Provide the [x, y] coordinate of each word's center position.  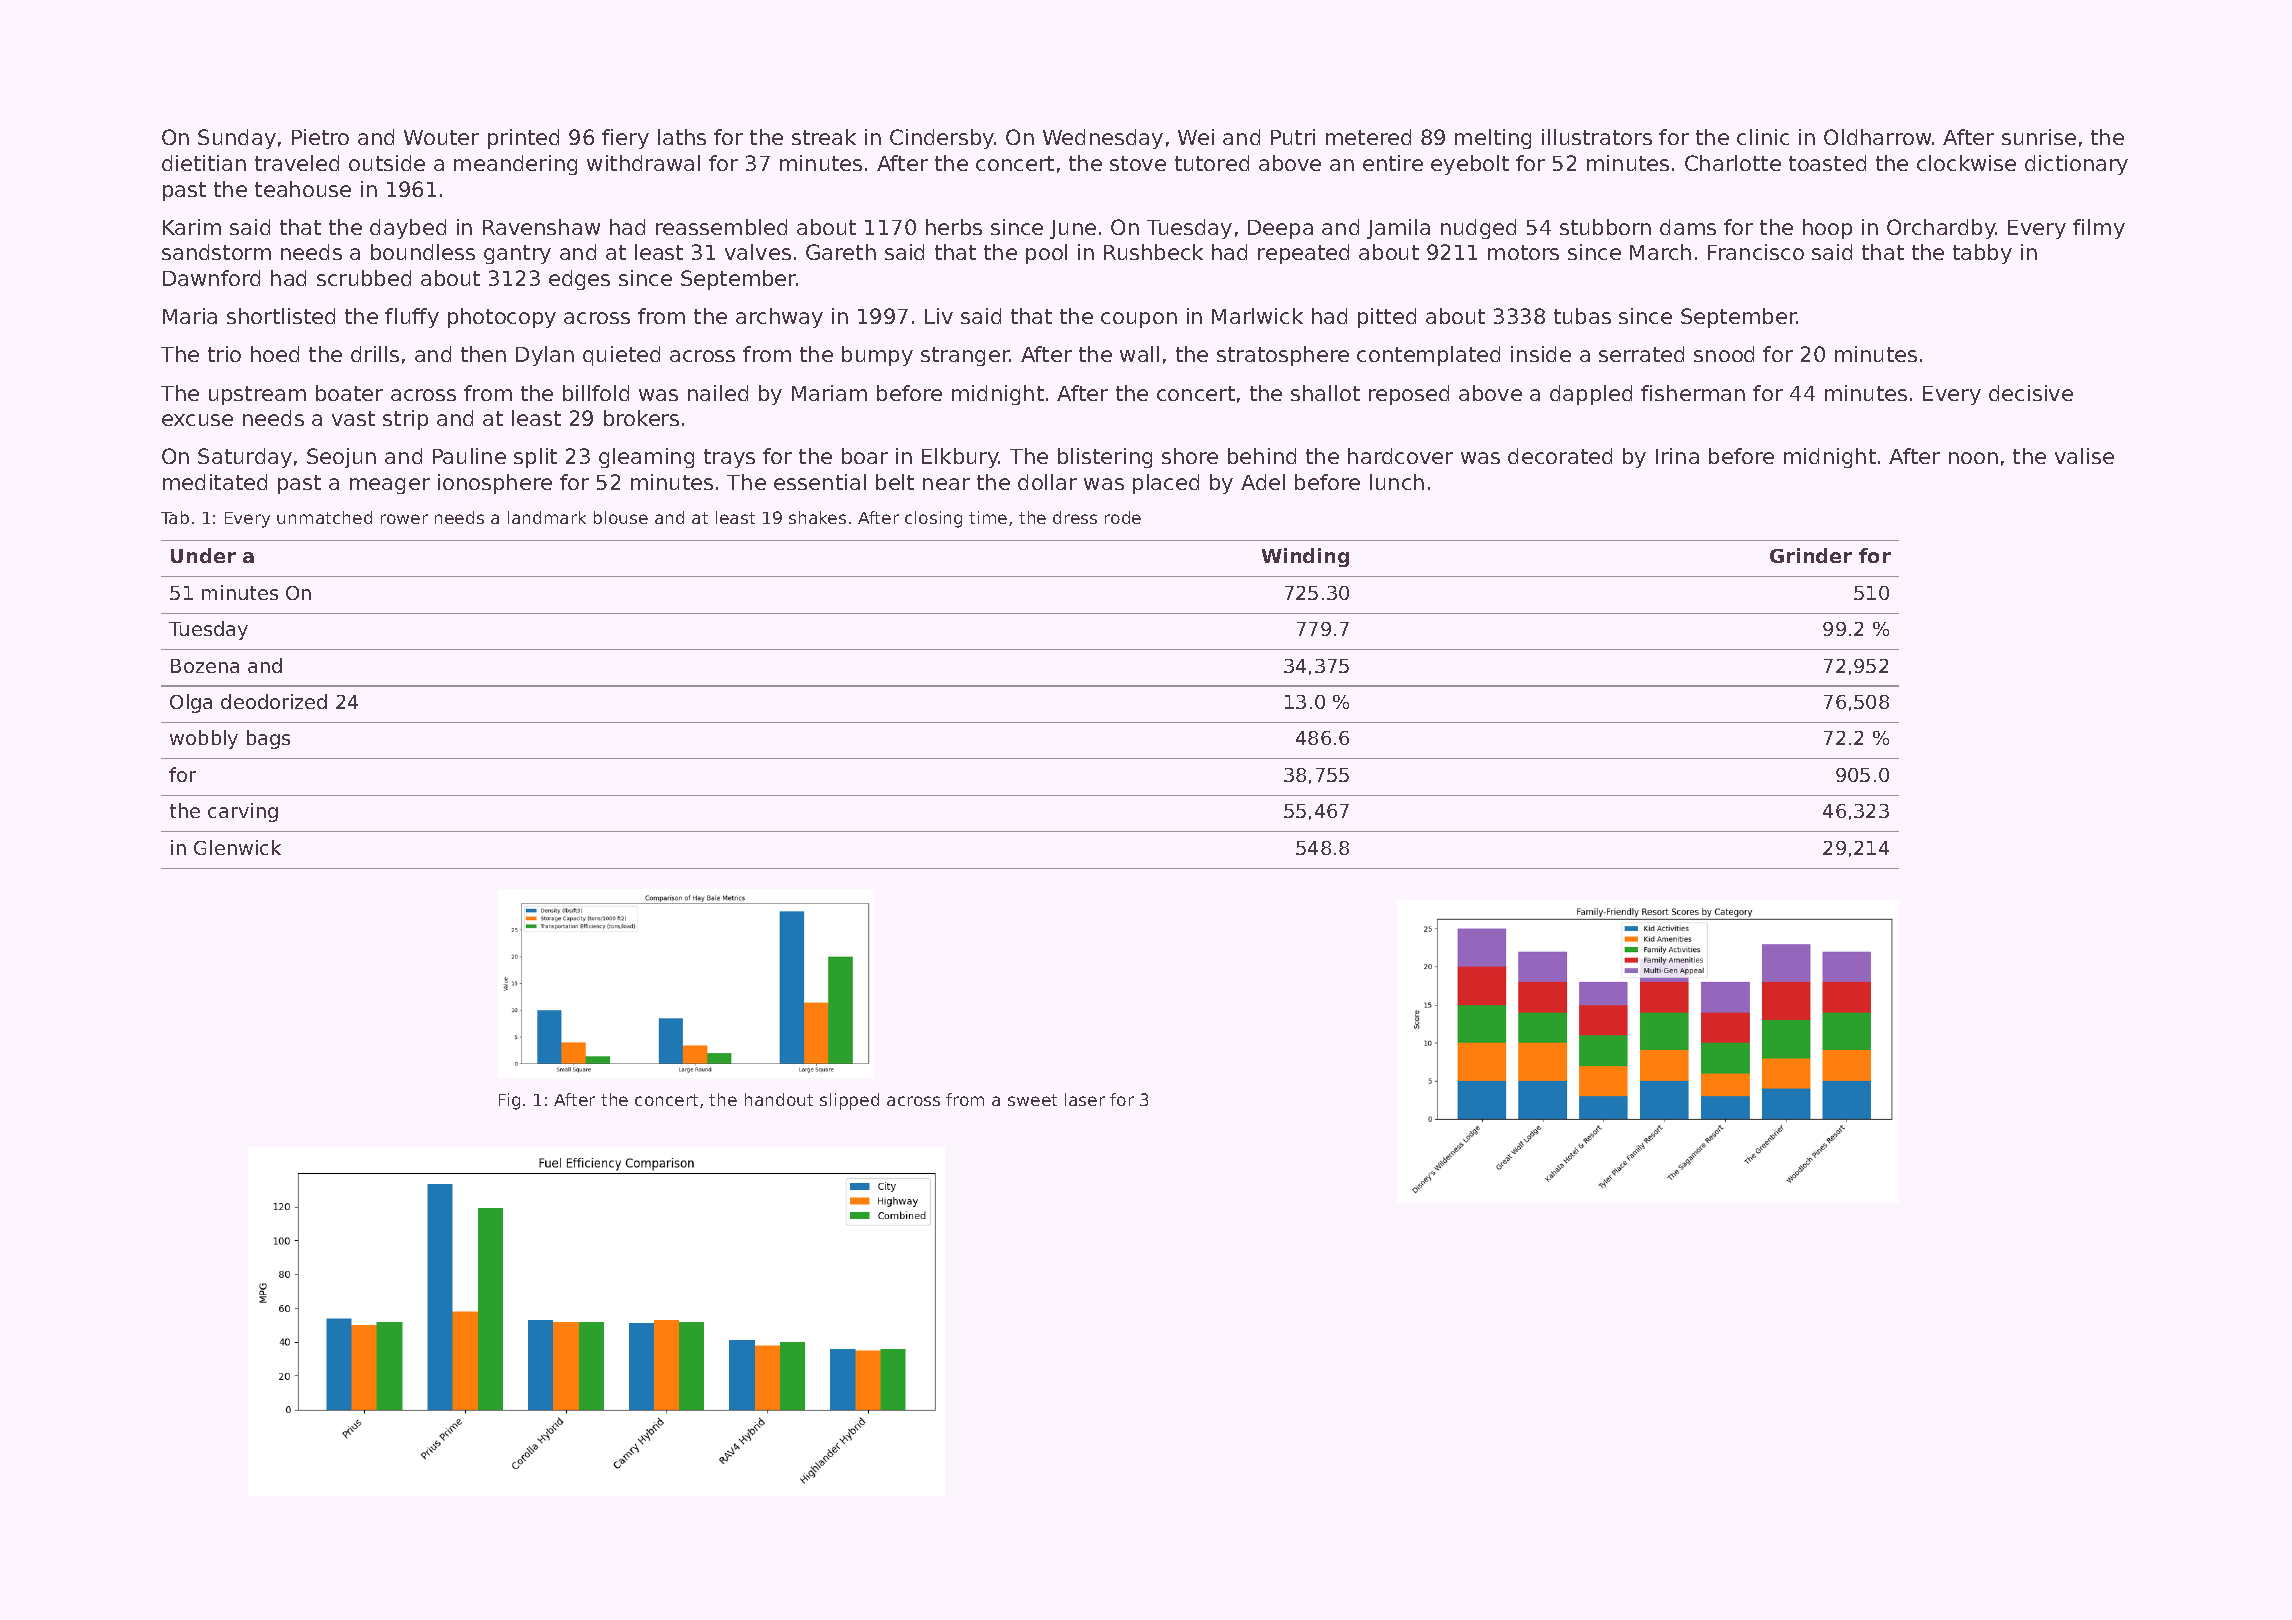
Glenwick [237, 847]
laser [1085, 1099]
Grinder [1811, 555]
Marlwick [1257, 316]
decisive [2031, 393]
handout [779, 1099]
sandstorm [216, 252]
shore [1190, 456]
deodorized [274, 701]
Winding [1305, 557]
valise [2084, 456]
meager [390, 486]
